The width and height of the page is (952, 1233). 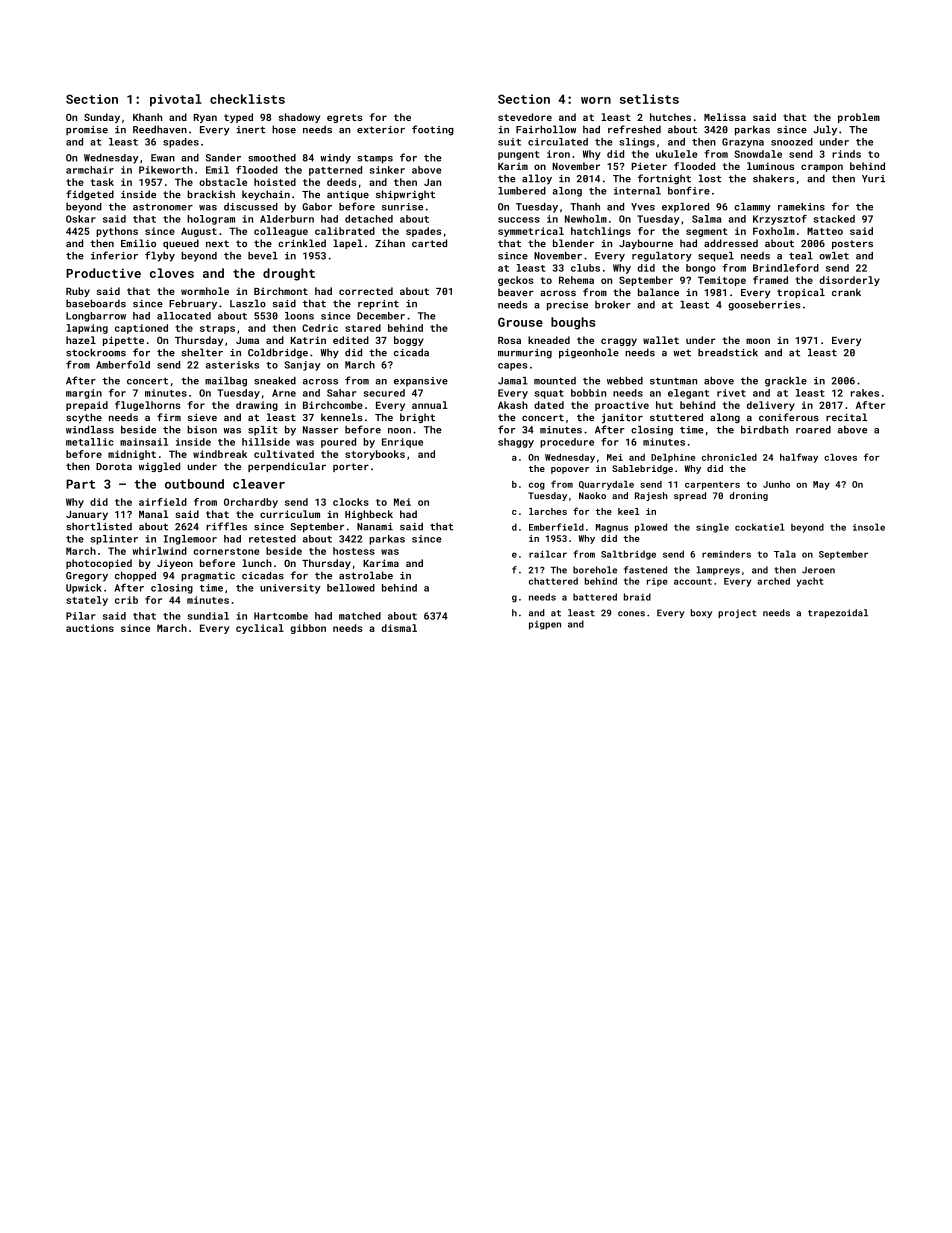 What do you see at coordinates (148, 406) in the page?
I see `flugelhorns` at bounding box center [148, 406].
